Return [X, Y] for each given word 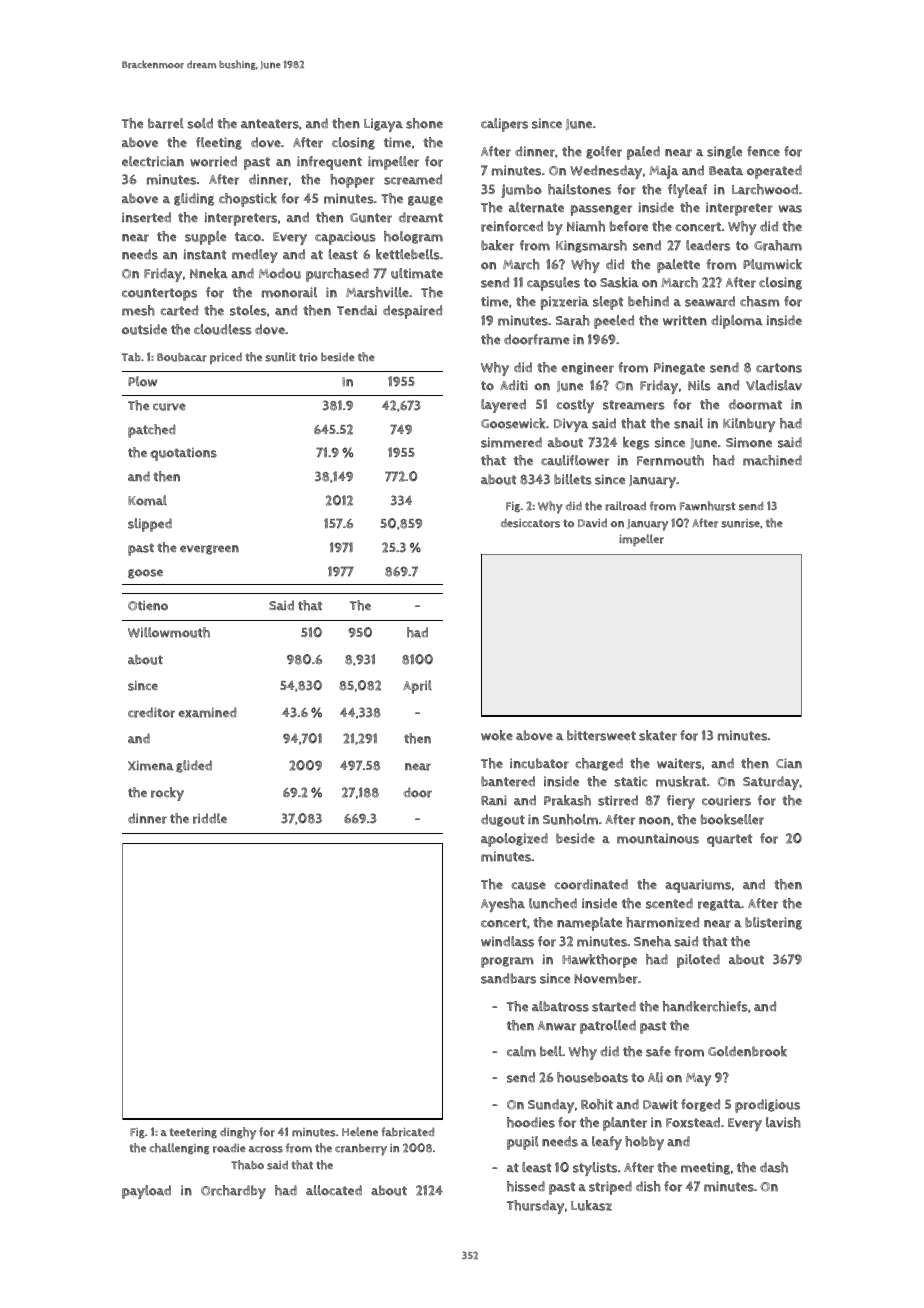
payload [146, 1192]
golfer [604, 152]
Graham [778, 245]
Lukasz [591, 1205]
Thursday [535, 1207]
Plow [142, 381]
